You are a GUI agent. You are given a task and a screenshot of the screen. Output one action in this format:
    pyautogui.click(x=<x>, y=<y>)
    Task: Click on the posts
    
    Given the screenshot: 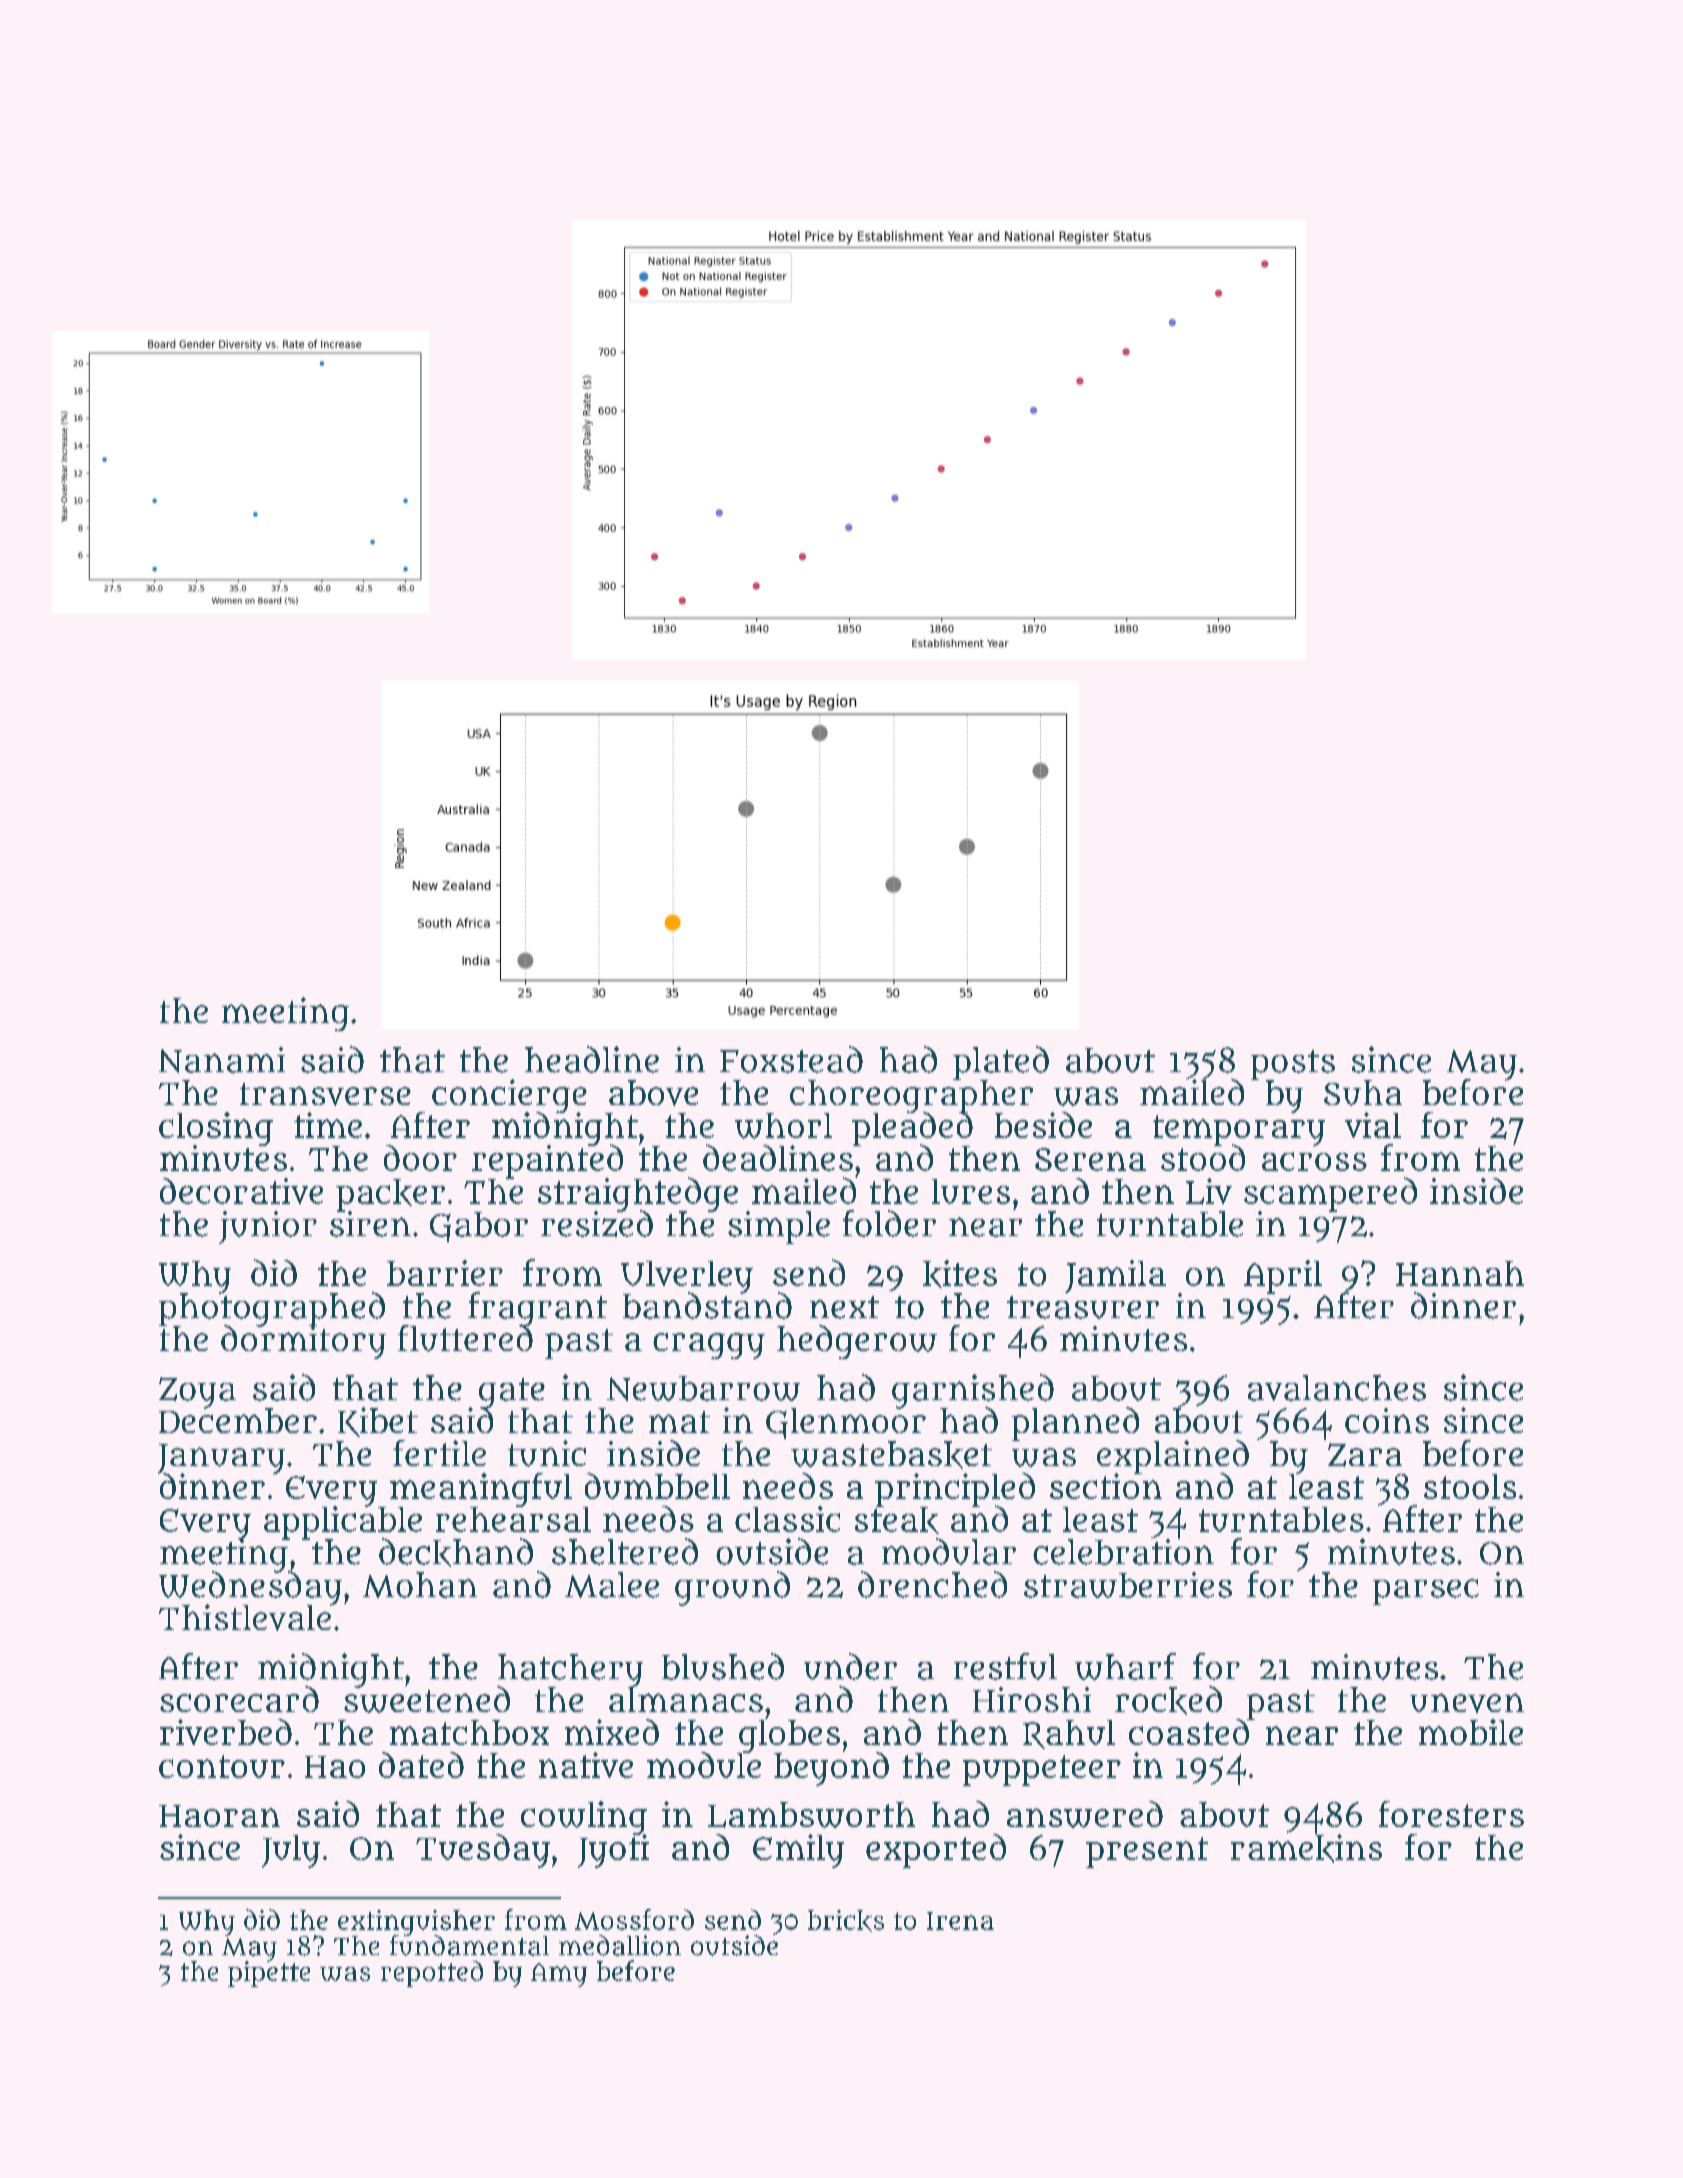 What is the action you would take?
    pyautogui.click(x=1293, y=1065)
